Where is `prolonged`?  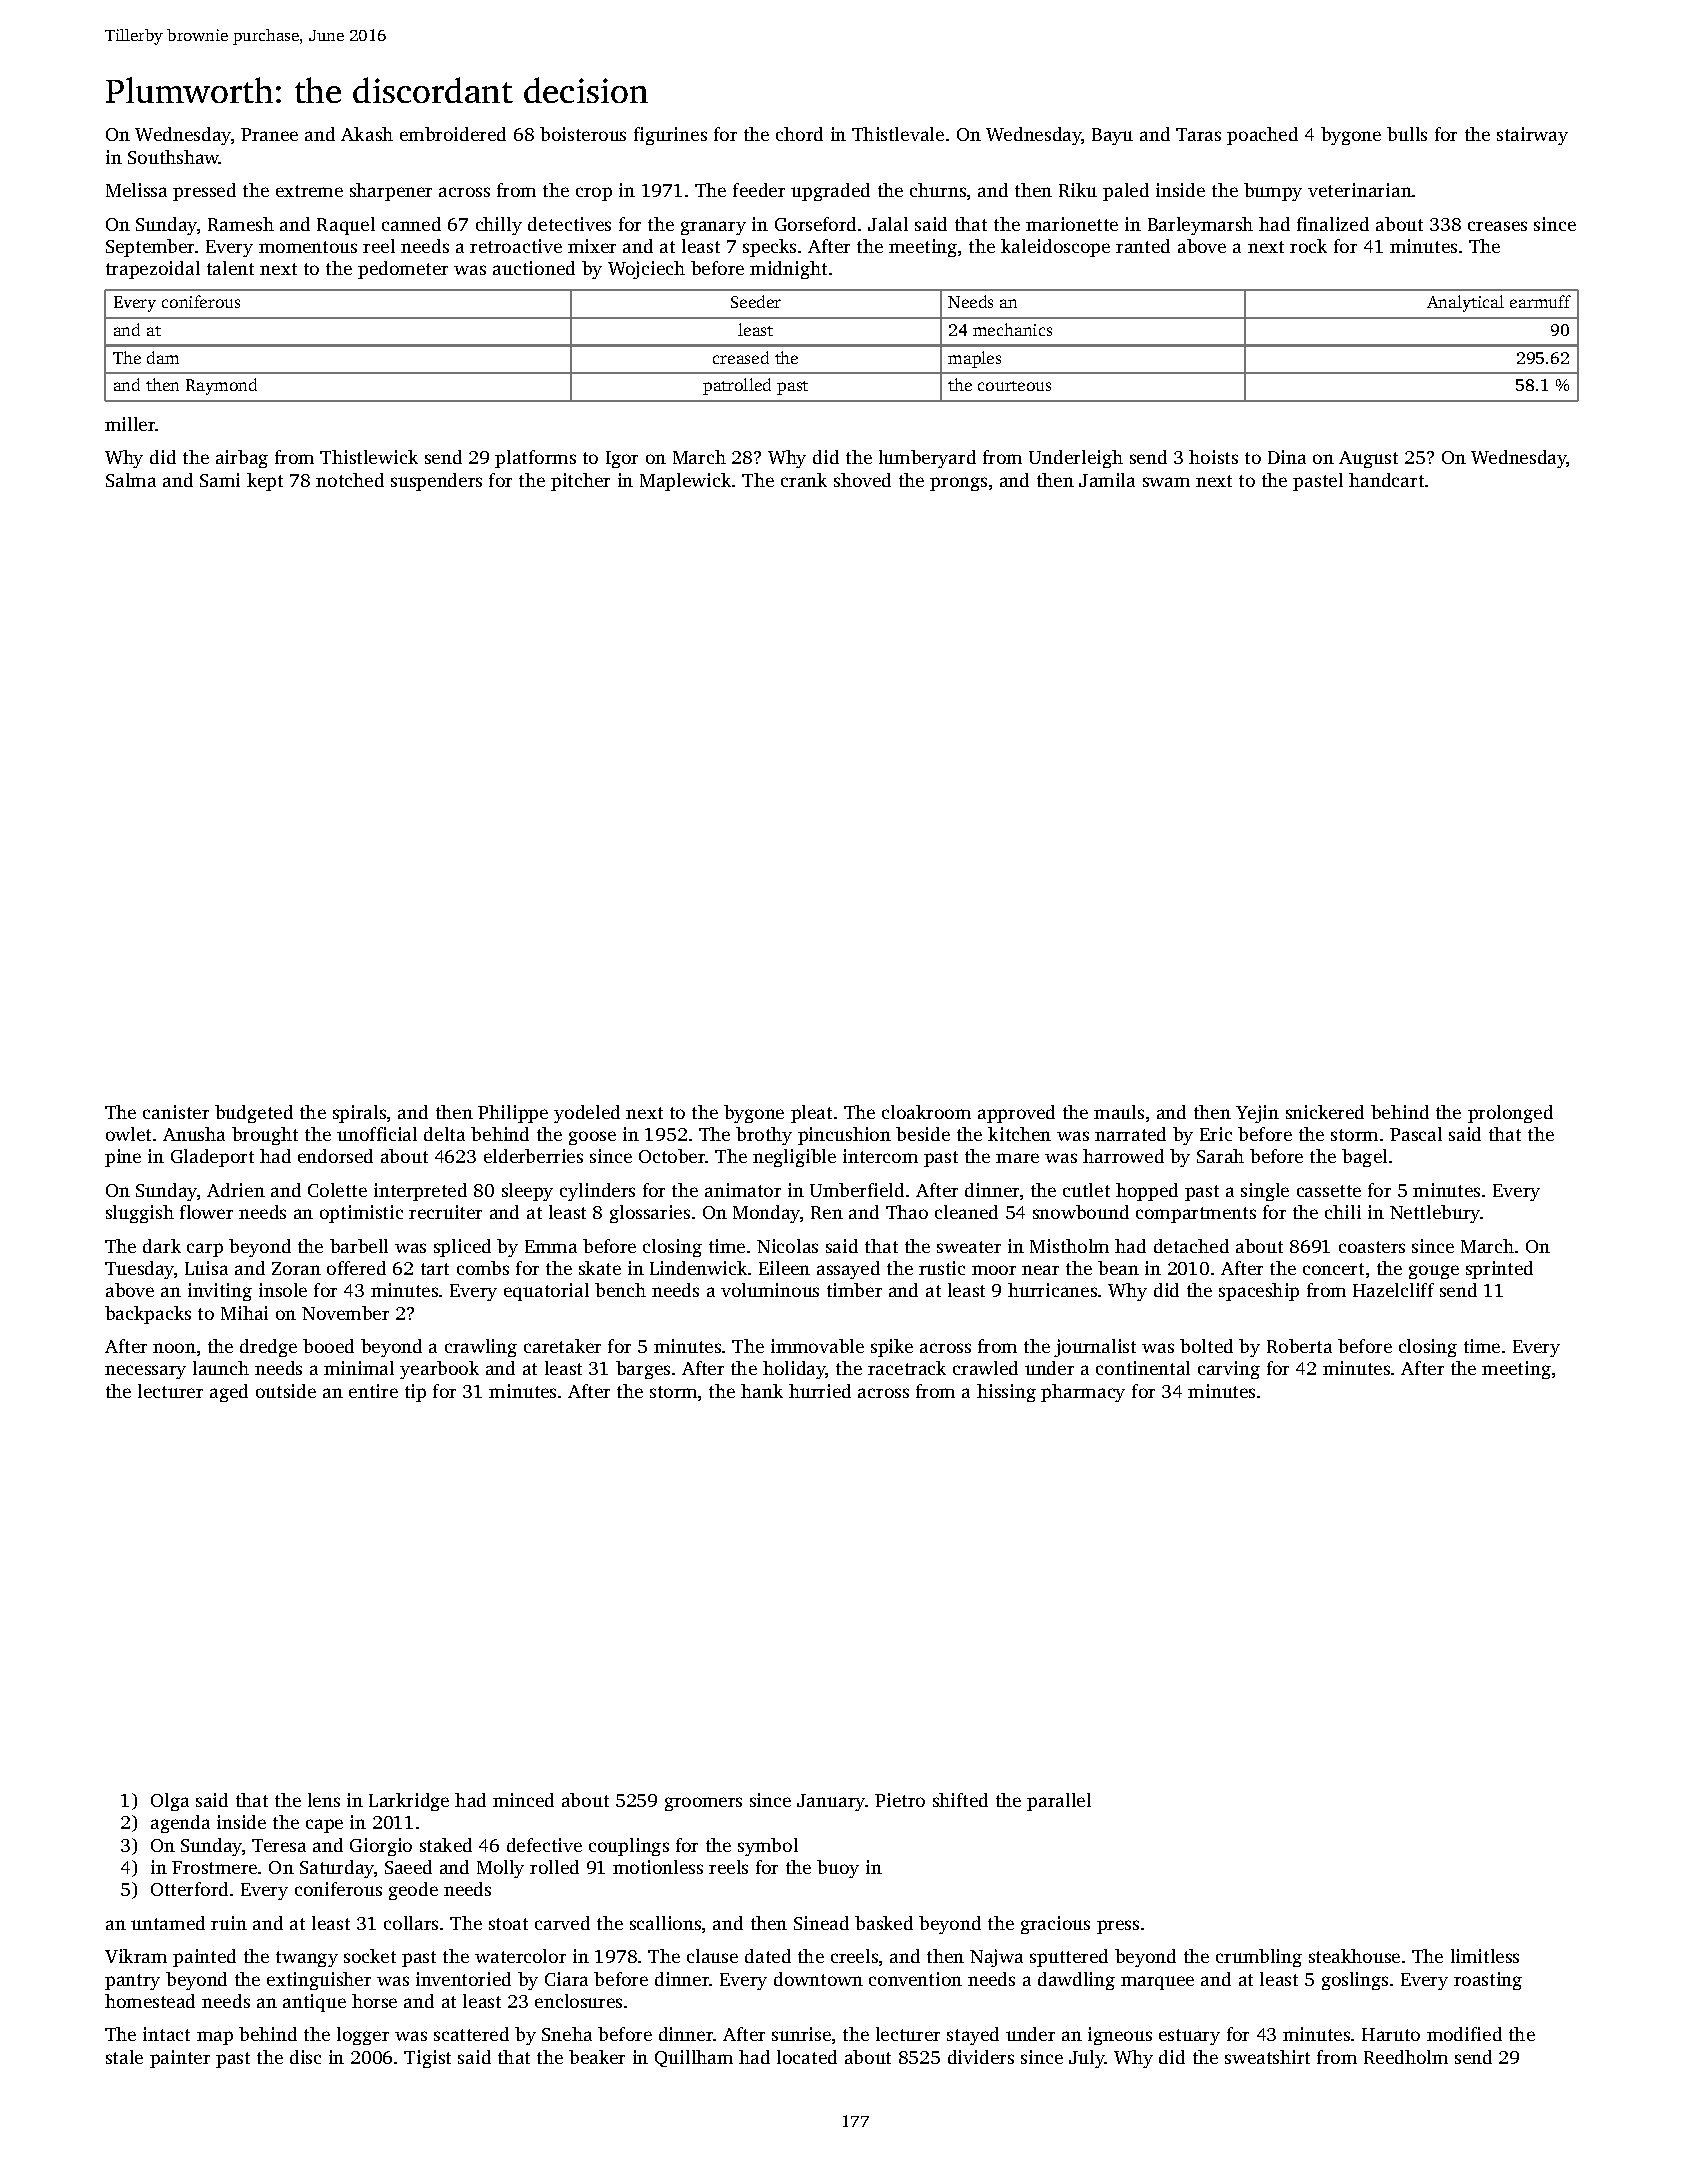 prolonged is located at coordinates (1510, 1114).
